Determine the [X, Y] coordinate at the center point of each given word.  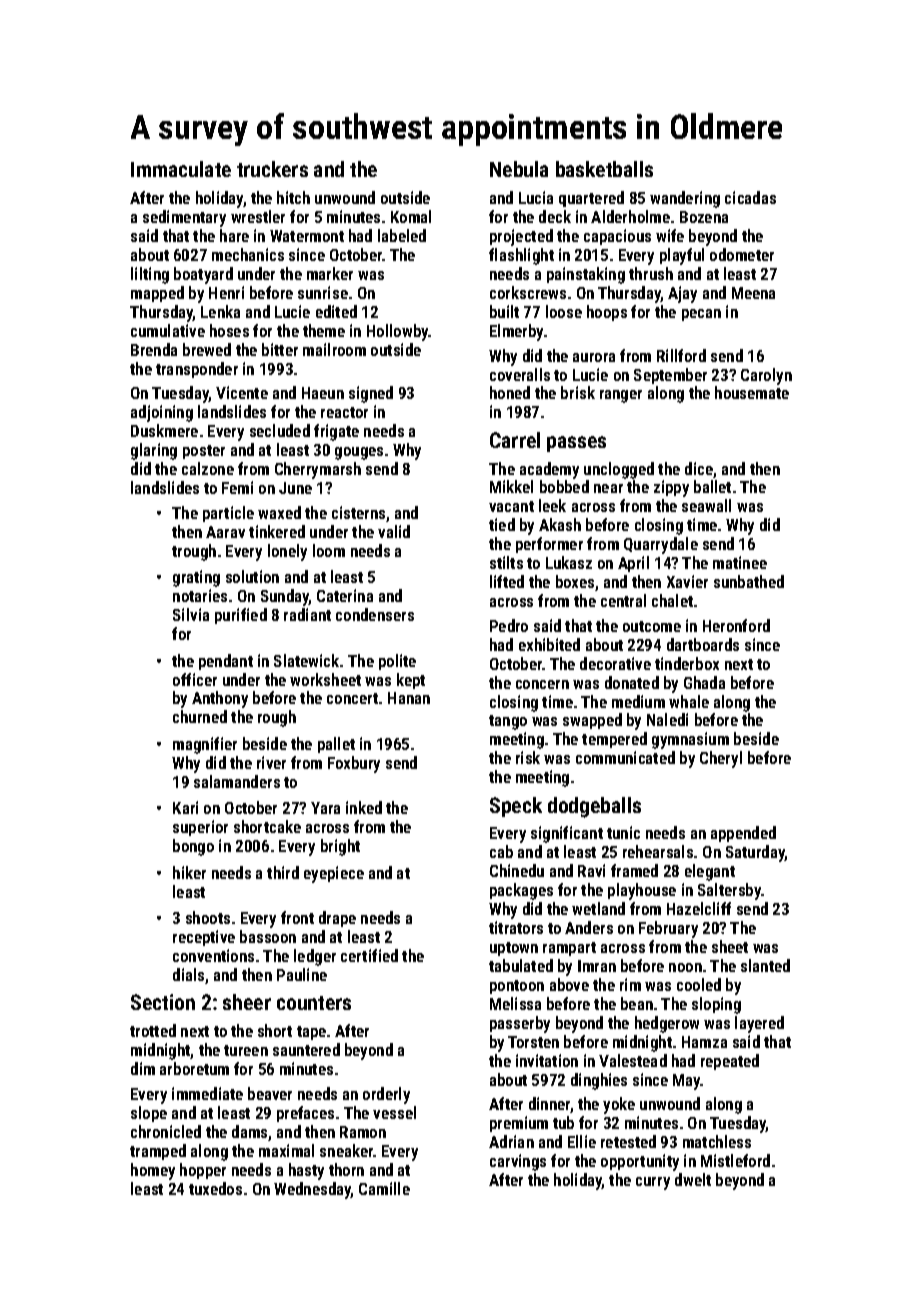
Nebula [519, 169]
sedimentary [184, 218]
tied [502, 524]
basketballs [604, 169]
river [271, 762]
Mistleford [735, 1160]
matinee [740, 562]
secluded [280, 430]
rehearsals [658, 851]
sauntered [306, 1049]
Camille [384, 1188]
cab [501, 851]
